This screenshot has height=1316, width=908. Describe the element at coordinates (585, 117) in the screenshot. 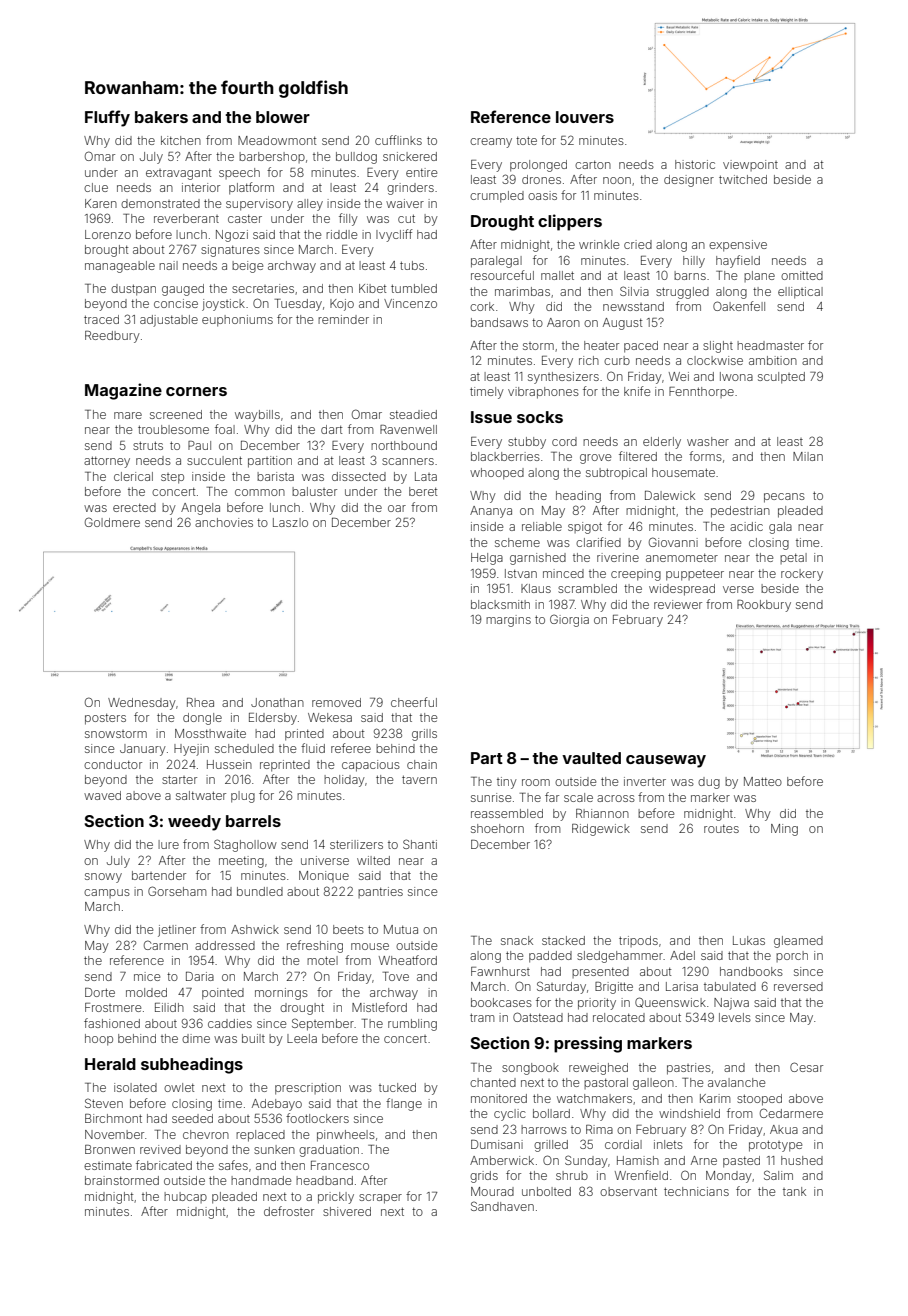

I see `louvers` at that location.
